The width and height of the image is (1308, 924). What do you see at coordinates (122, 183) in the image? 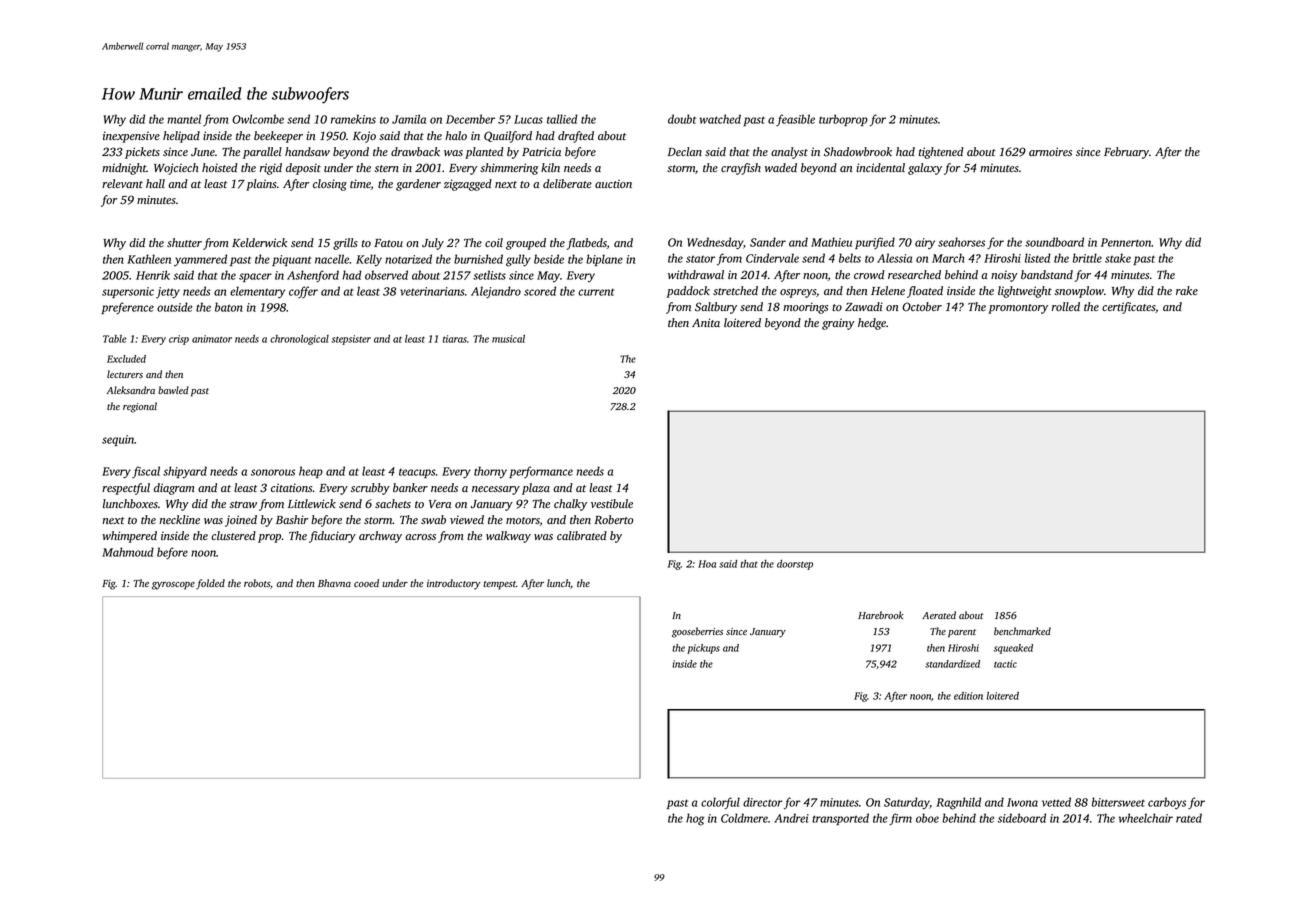
I see `relevant` at bounding box center [122, 183].
